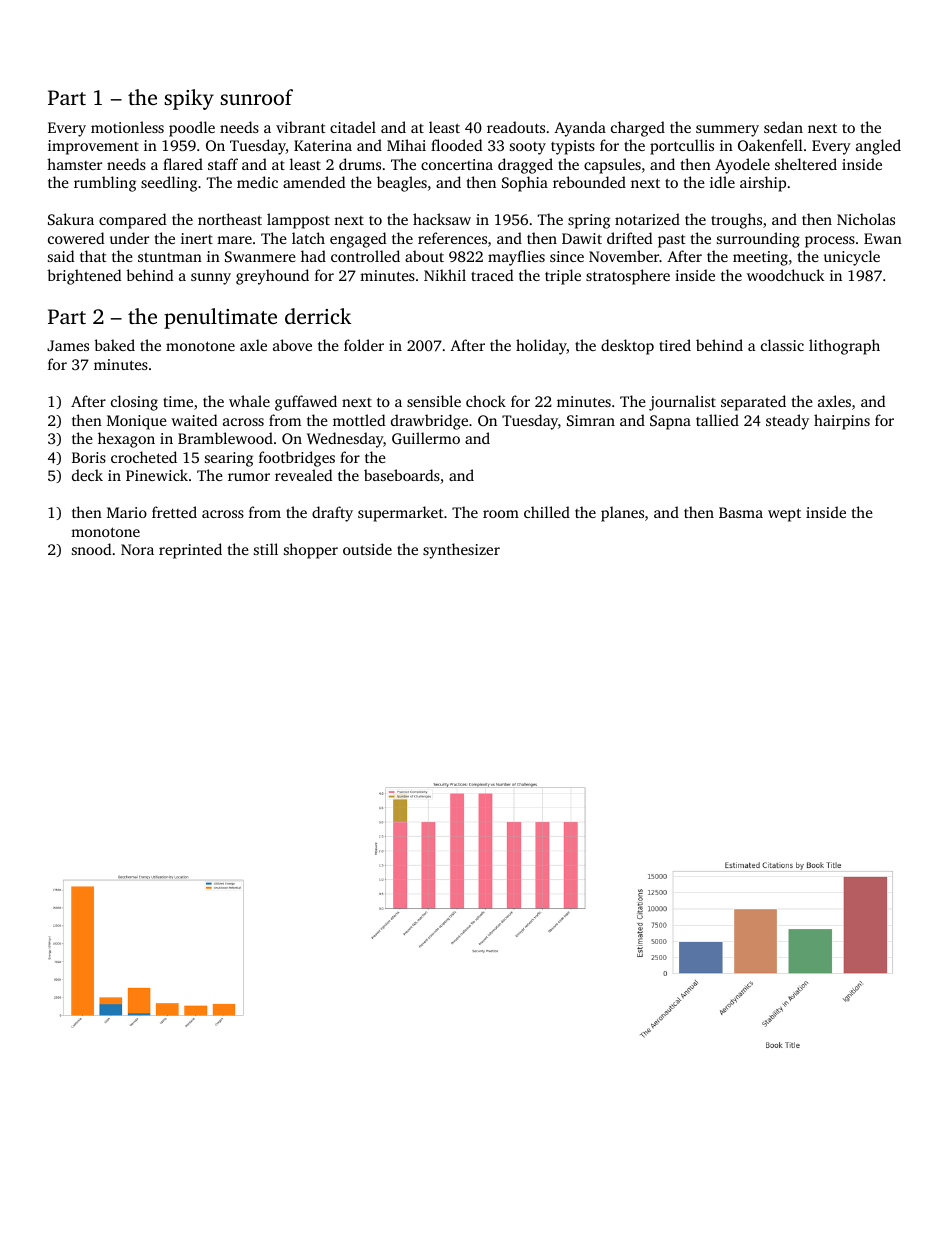 This screenshot has height=1233, width=952. I want to click on angled, so click(878, 147).
